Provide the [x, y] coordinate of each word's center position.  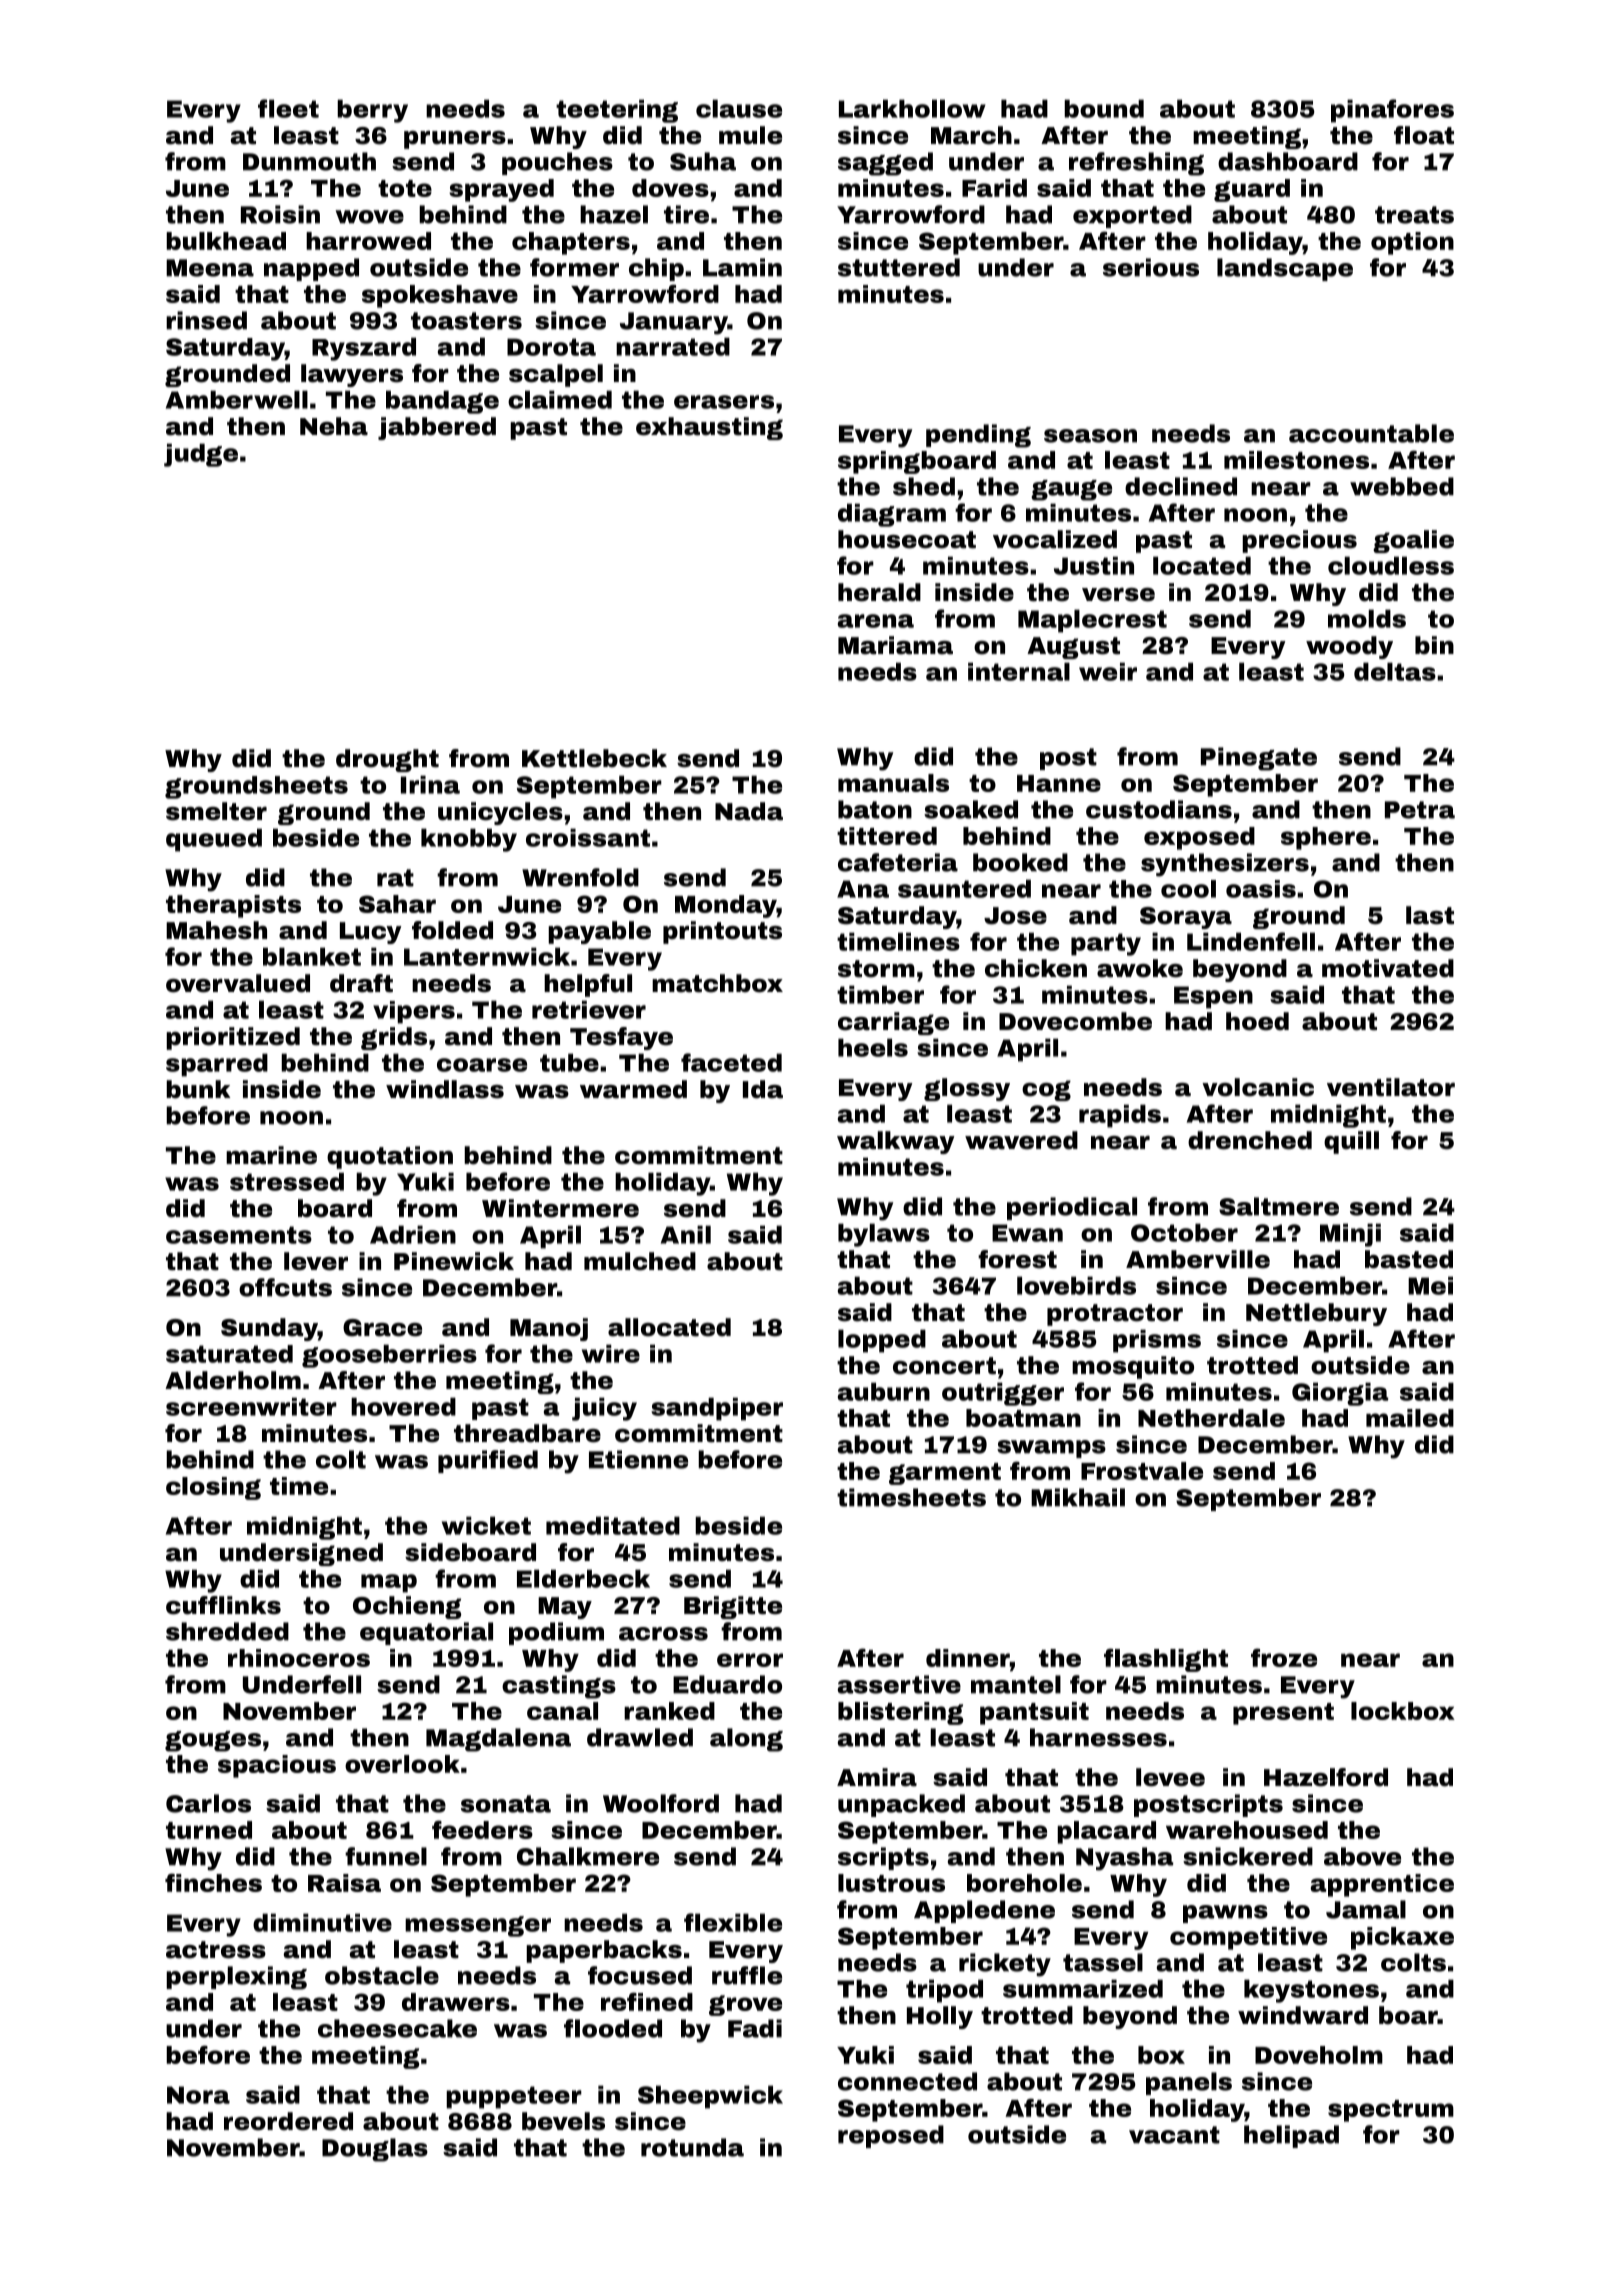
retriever [589, 1009]
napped [311, 269]
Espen [1213, 997]
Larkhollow [912, 108]
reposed [891, 2136]
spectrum [1391, 2111]
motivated [1388, 968]
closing [213, 1488]
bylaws [884, 1235]
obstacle [382, 1975]
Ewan [1027, 1233]
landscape [1285, 269]
